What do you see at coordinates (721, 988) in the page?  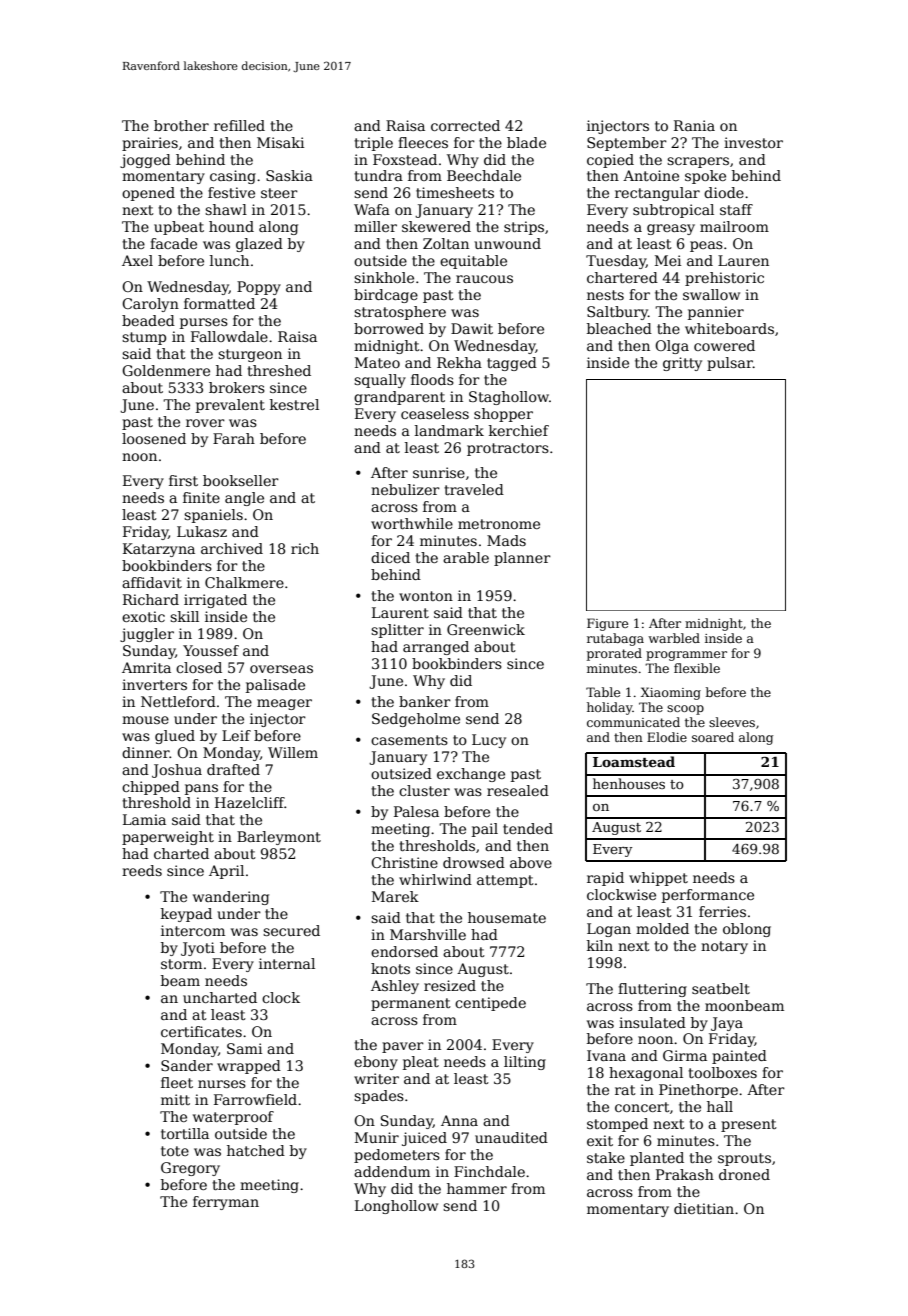 I see `seatbelt` at bounding box center [721, 988].
